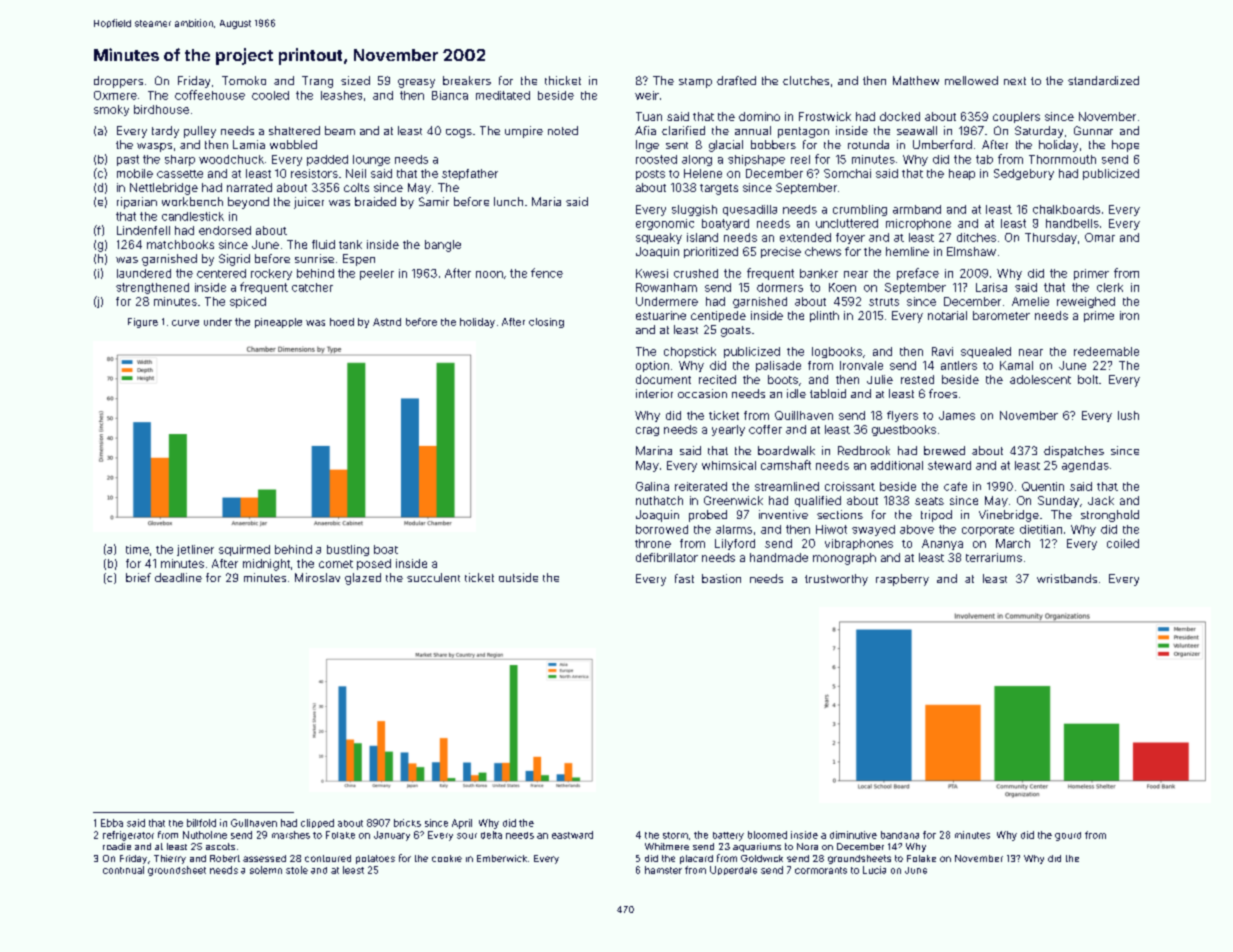 This image has height=952, width=1233. Describe the element at coordinates (200, 132) in the image. I see `pulley` at that location.
